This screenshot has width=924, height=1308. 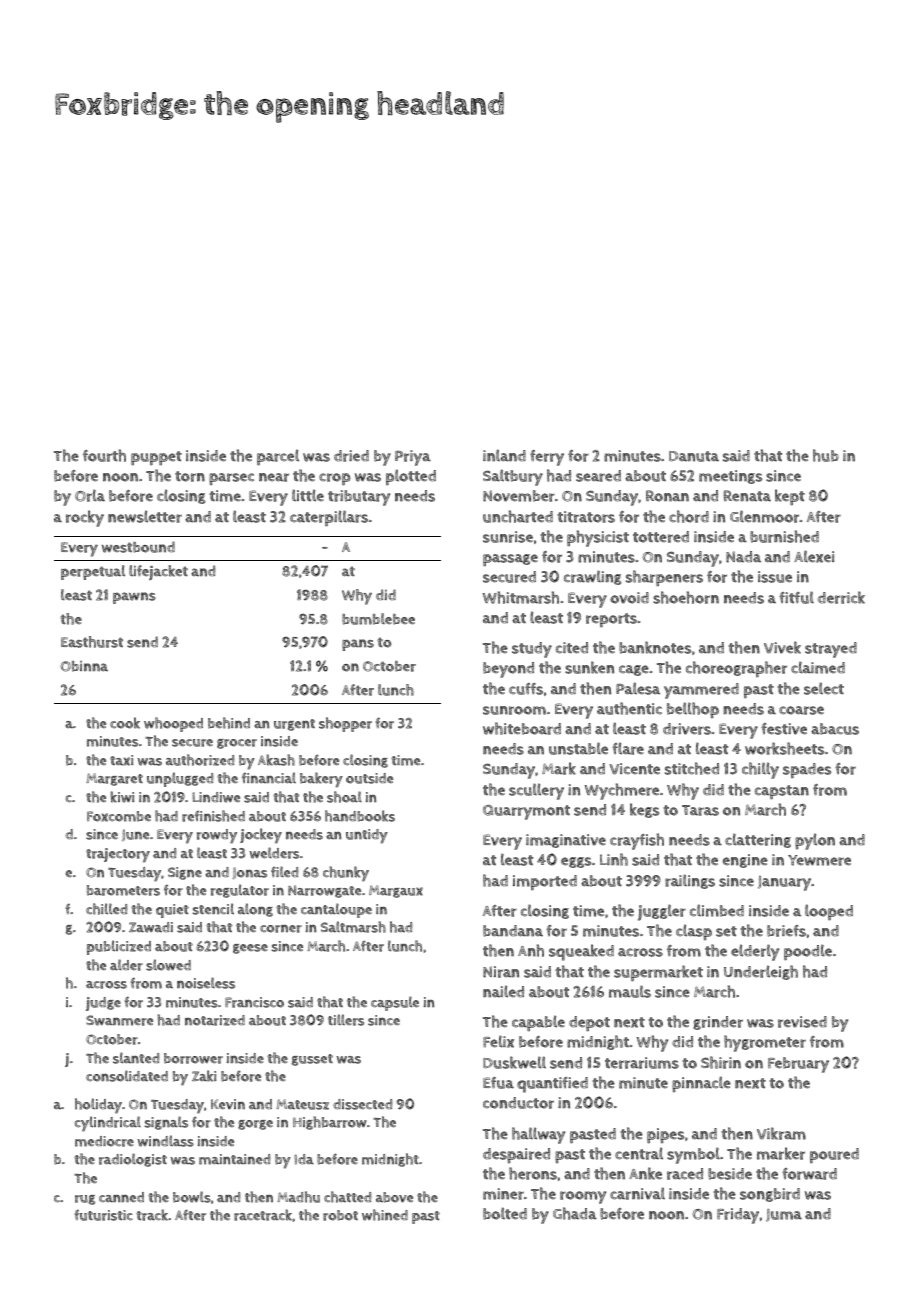 What do you see at coordinates (363, 1104) in the screenshot?
I see `dissected` at bounding box center [363, 1104].
